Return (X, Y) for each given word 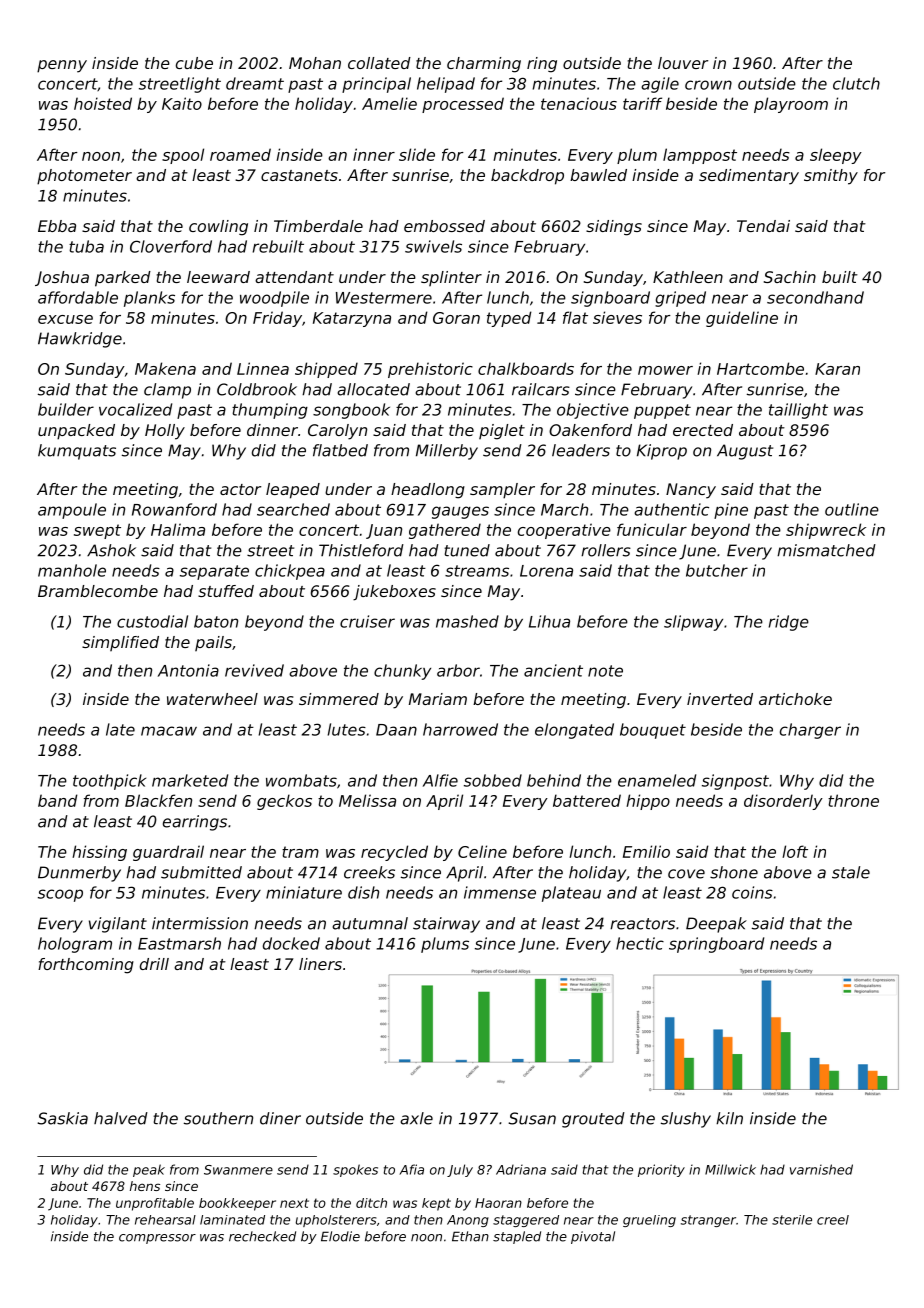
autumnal (370, 923)
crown (708, 85)
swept (97, 531)
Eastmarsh (179, 943)
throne (853, 800)
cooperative (564, 531)
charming (484, 65)
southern (218, 1118)
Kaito (182, 103)
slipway (693, 623)
